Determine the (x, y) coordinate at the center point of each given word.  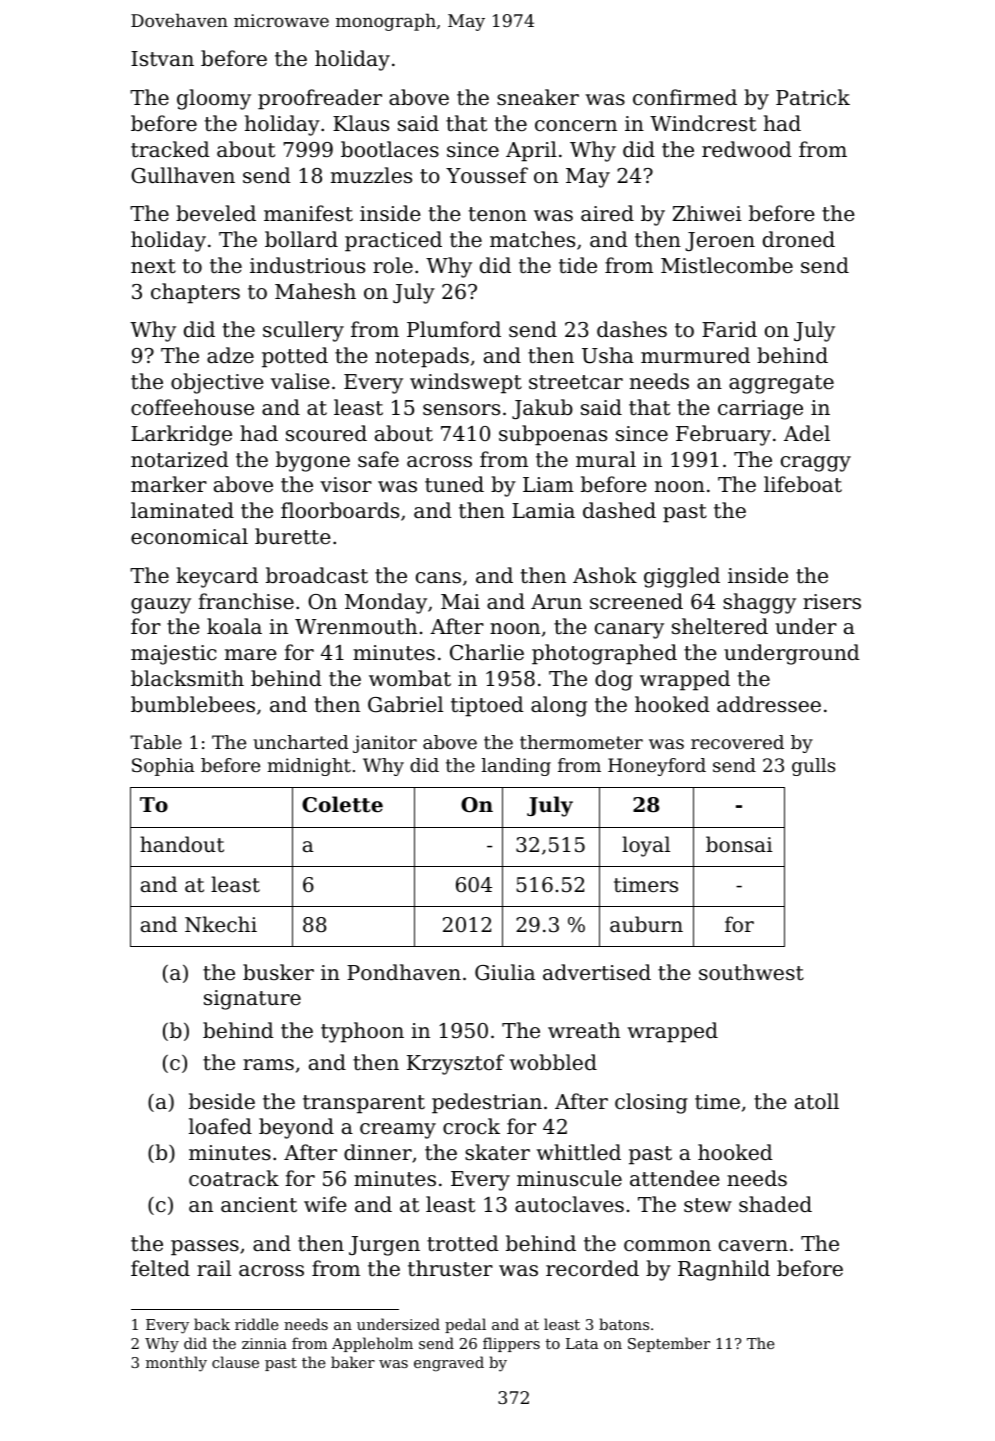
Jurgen (384, 1246)
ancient (259, 1204)
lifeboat (803, 484)
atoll (817, 1101)
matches (532, 239)
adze (230, 355)
